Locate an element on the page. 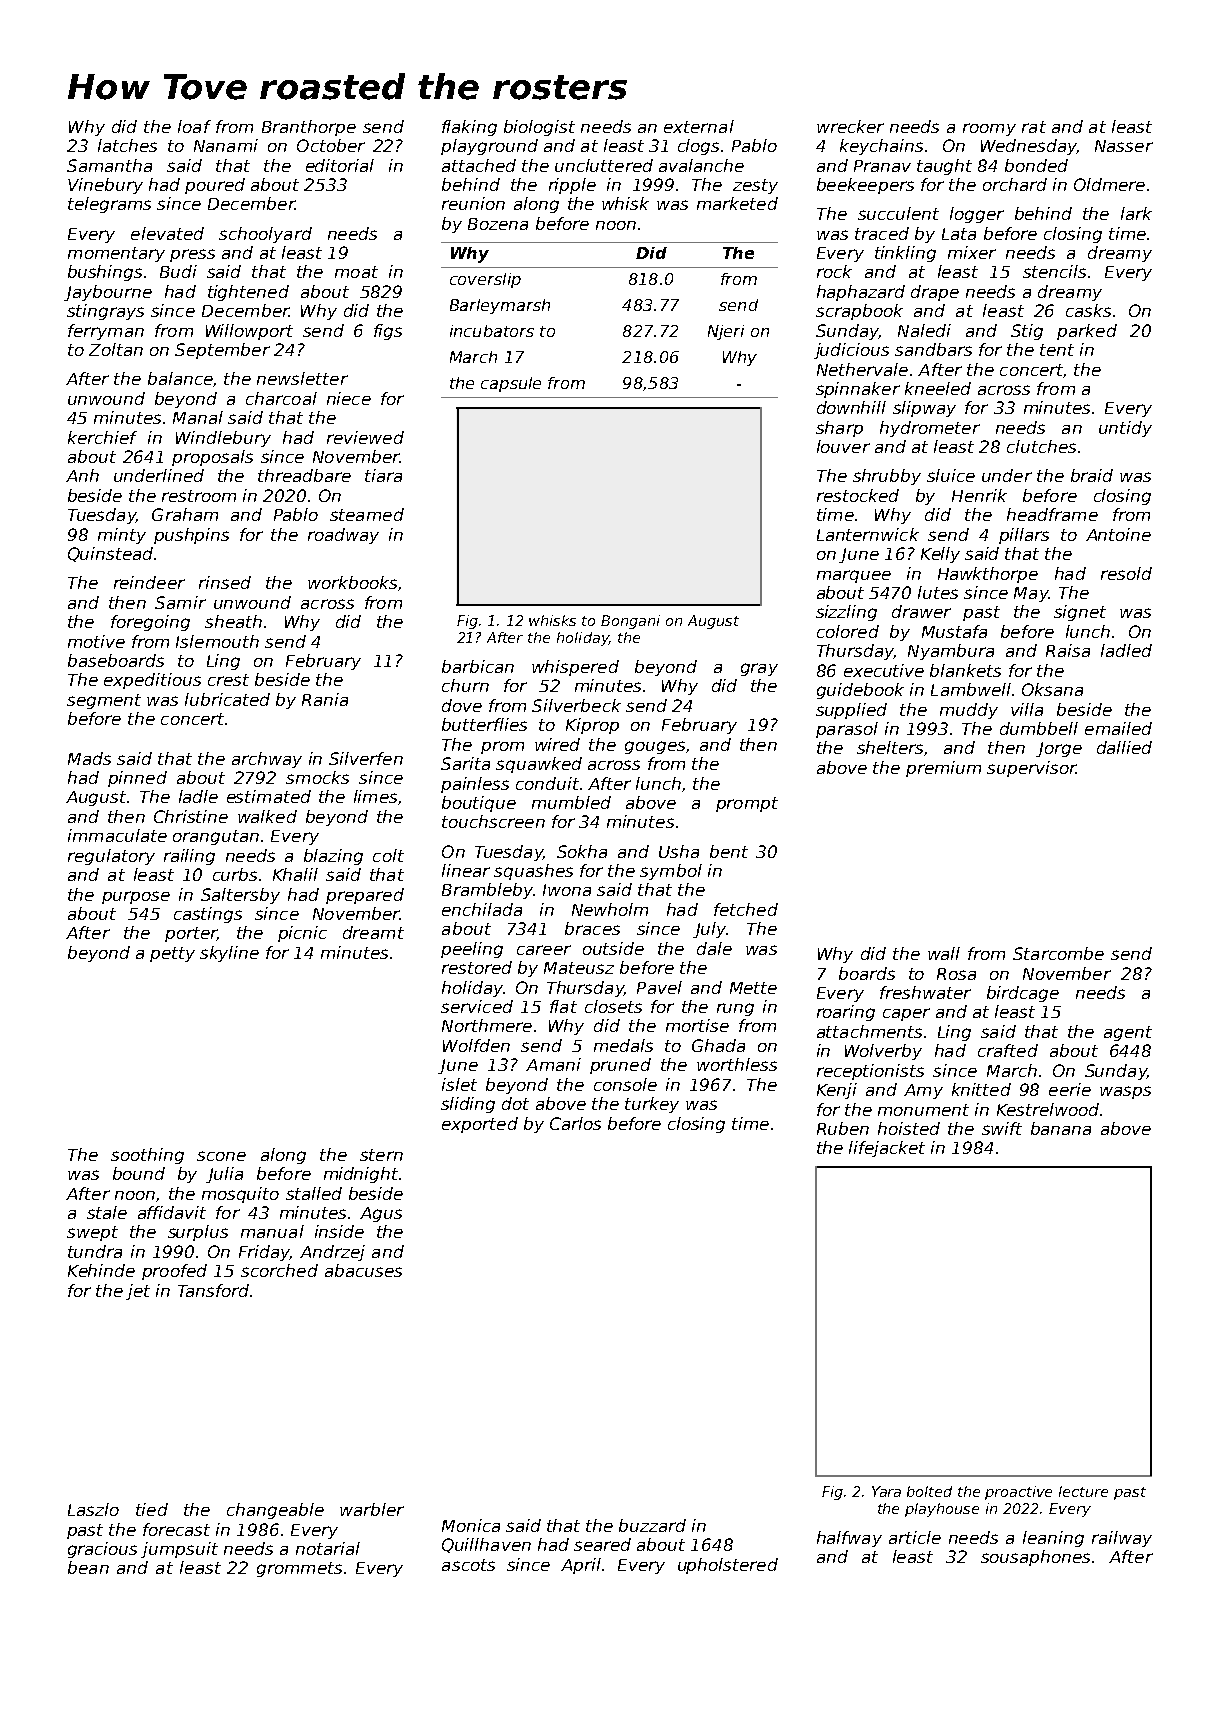  Zoltan is located at coordinates (116, 349).
